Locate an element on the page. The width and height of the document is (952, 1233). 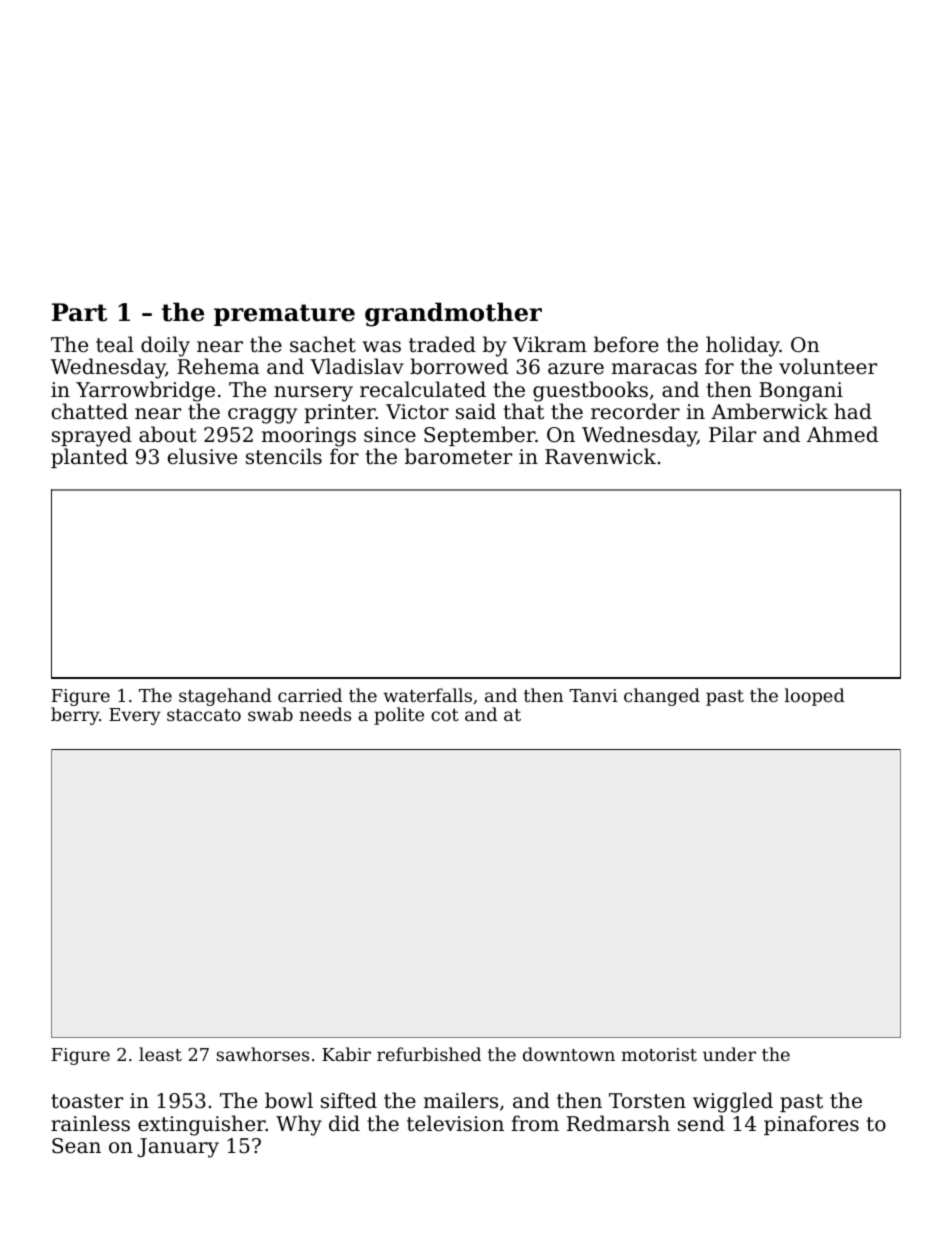
Every is located at coordinates (135, 716).
